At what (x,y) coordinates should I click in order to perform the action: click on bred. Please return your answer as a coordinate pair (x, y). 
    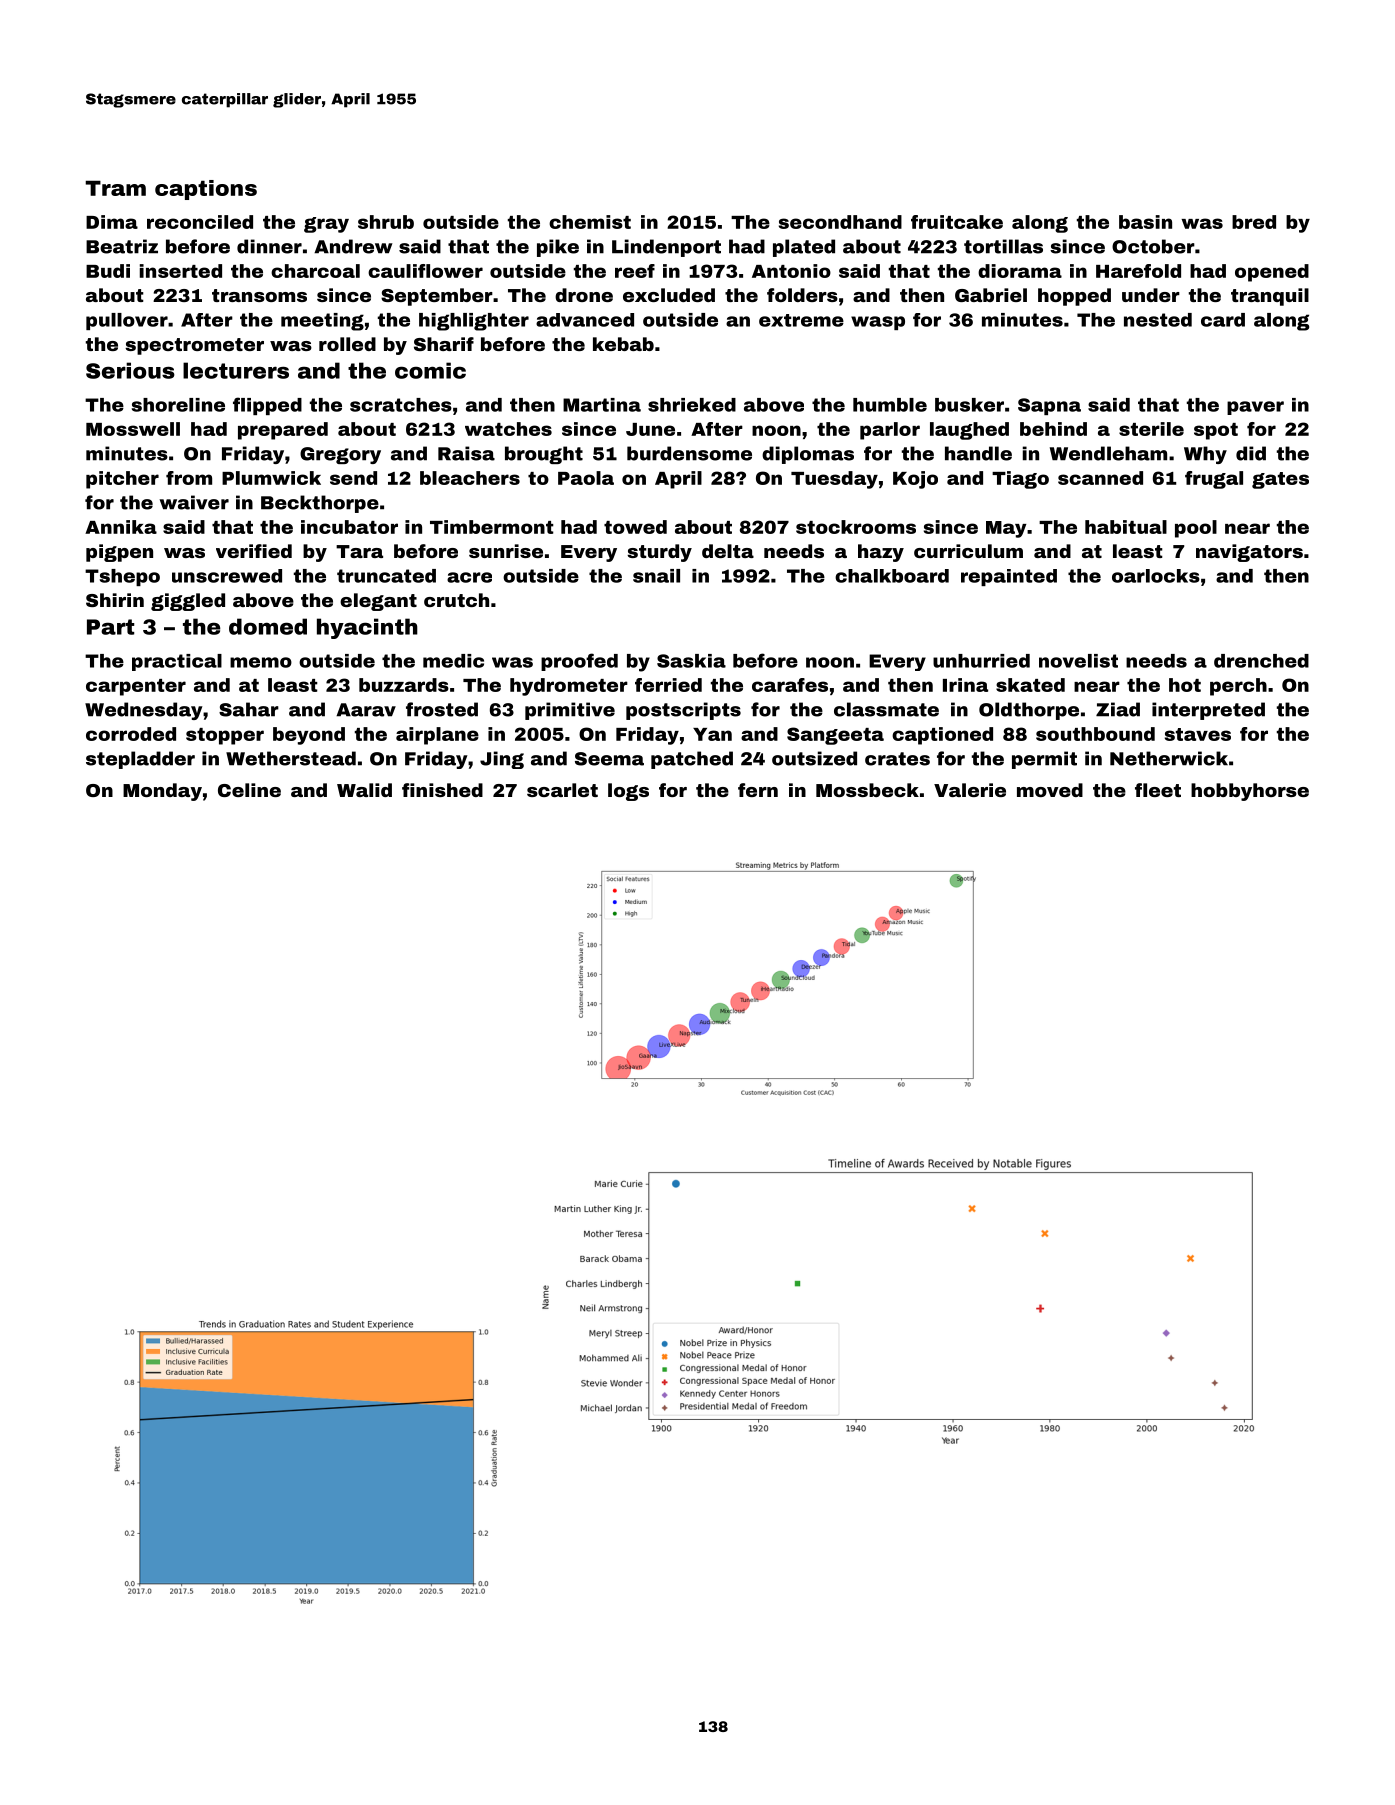
    Looking at the image, I should click on (1254, 222).
